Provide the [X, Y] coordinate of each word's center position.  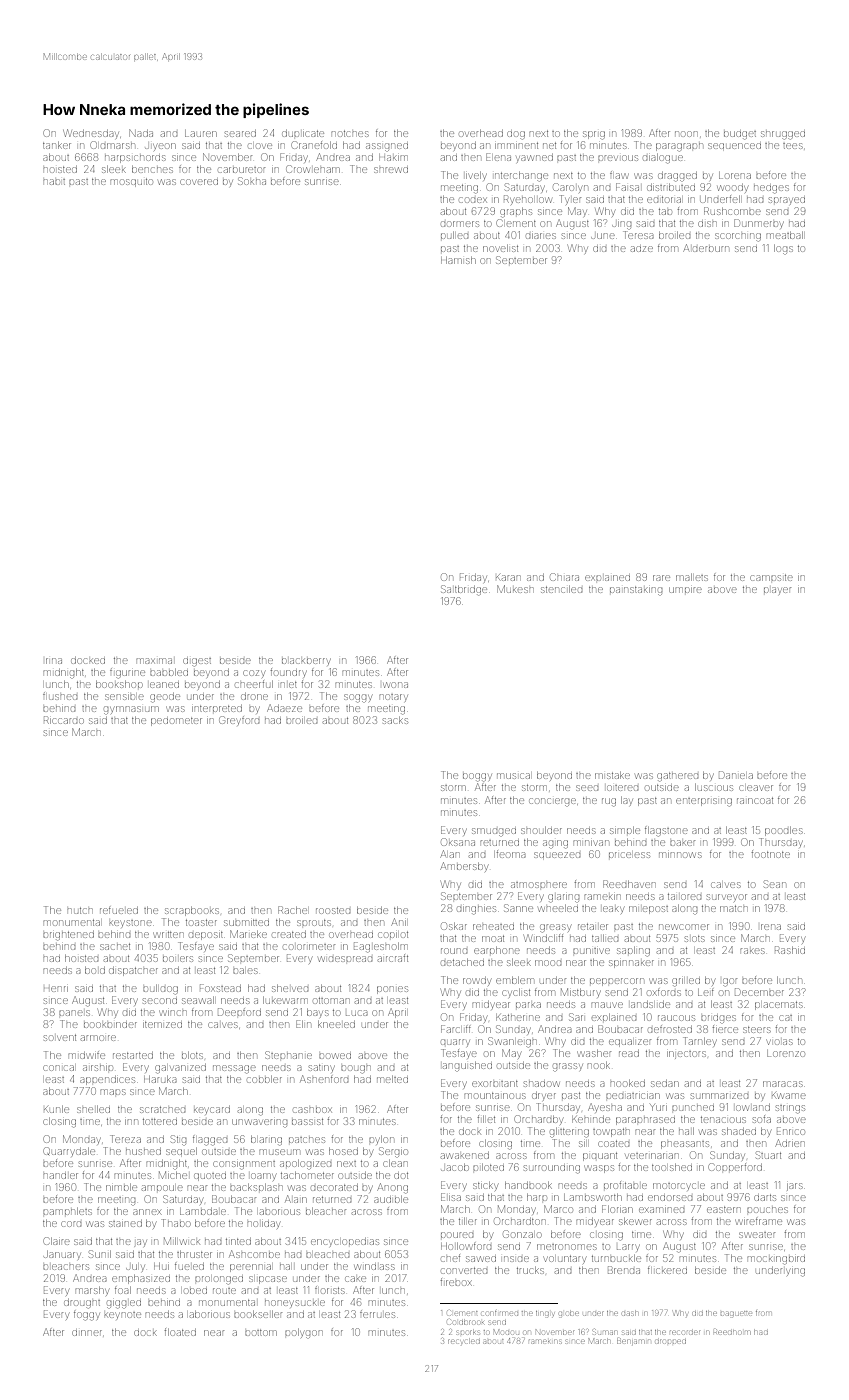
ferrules [377, 1314]
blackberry [306, 661]
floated [180, 1332]
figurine [127, 673]
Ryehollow [528, 200]
